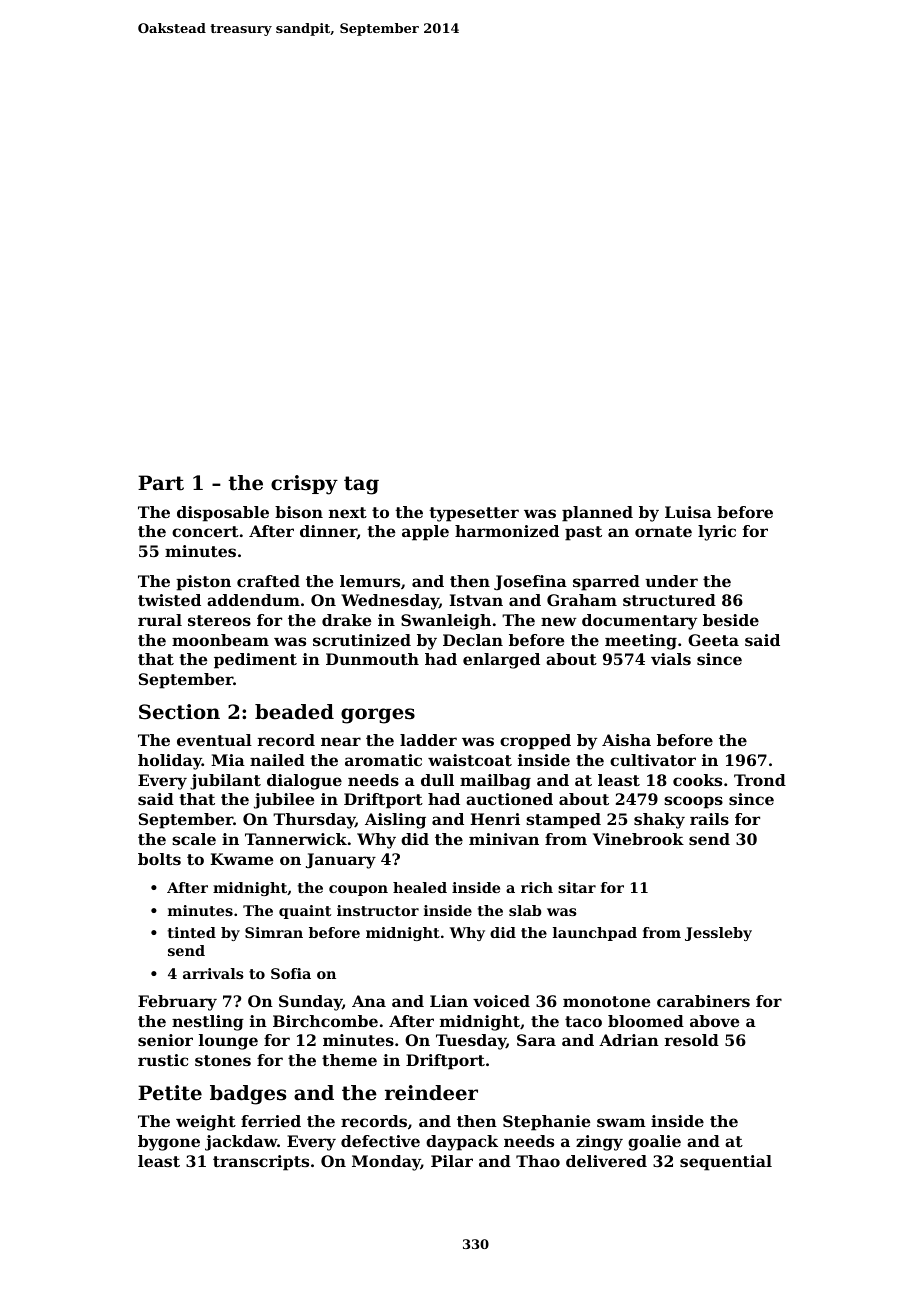  I want to click on resold, so click(692, 1040).
